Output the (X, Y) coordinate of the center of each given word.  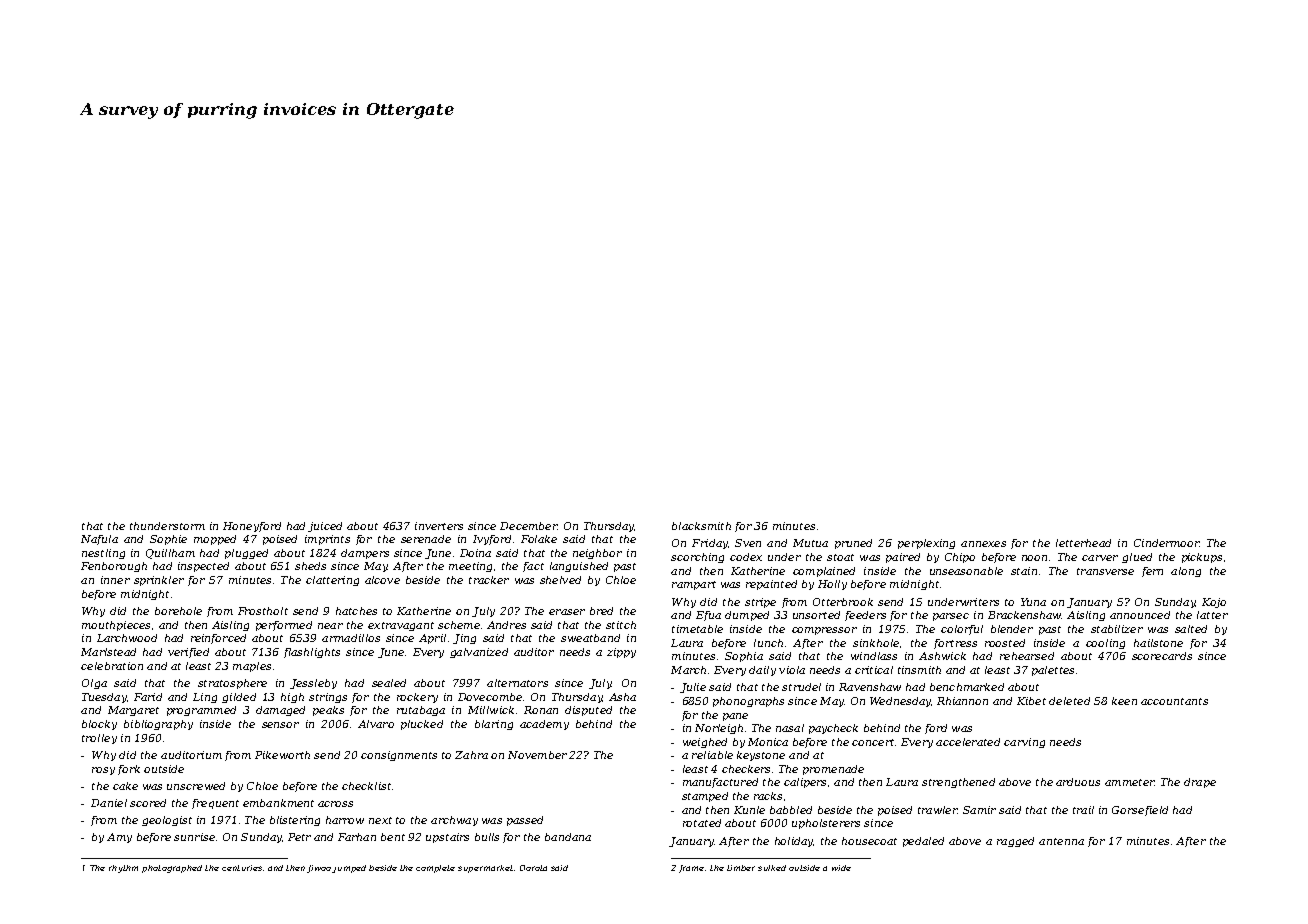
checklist (366, 786)
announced (1140, 615)
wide (841, 868)
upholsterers (826, 824)
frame (691, 869)
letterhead (1083, 543)
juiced (325, 527)
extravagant (401, 626)
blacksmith (701, 526)
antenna (1061, 841)
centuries (242, 868)
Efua (708, 616)
